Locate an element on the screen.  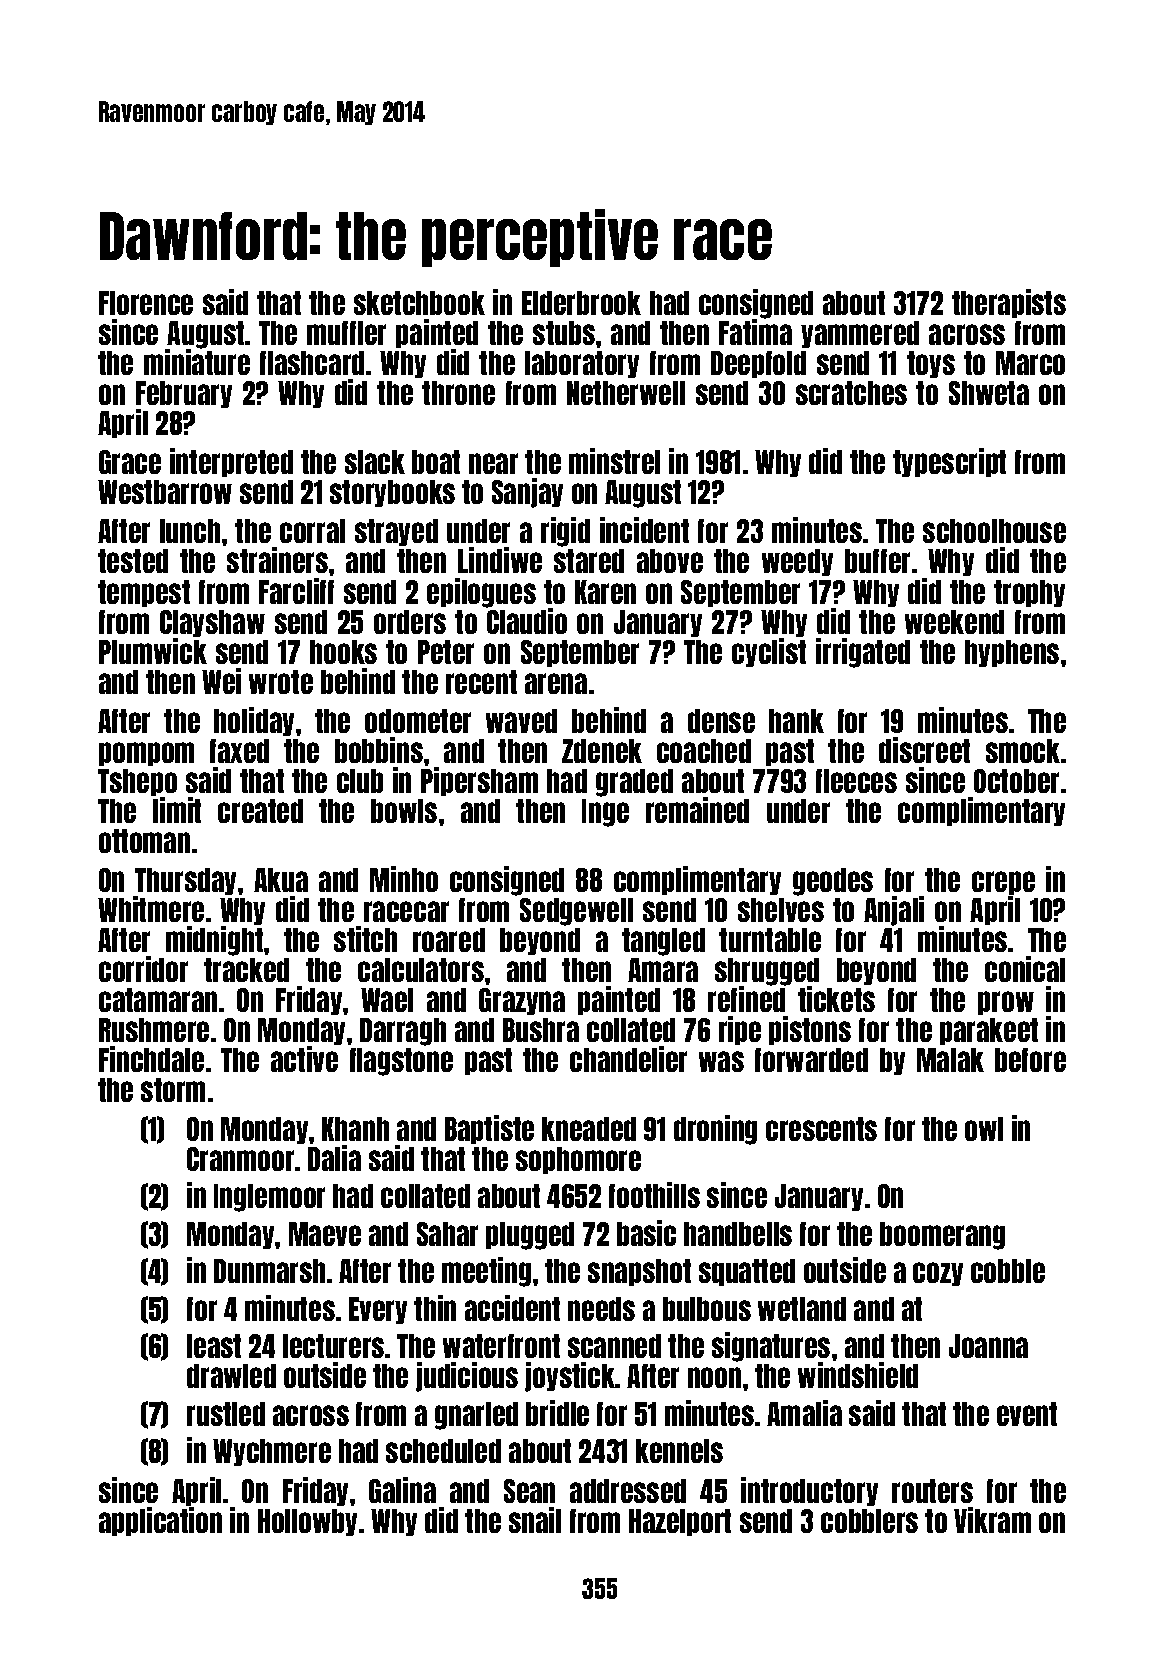
minstrel is located at coordinates (614, 461).
